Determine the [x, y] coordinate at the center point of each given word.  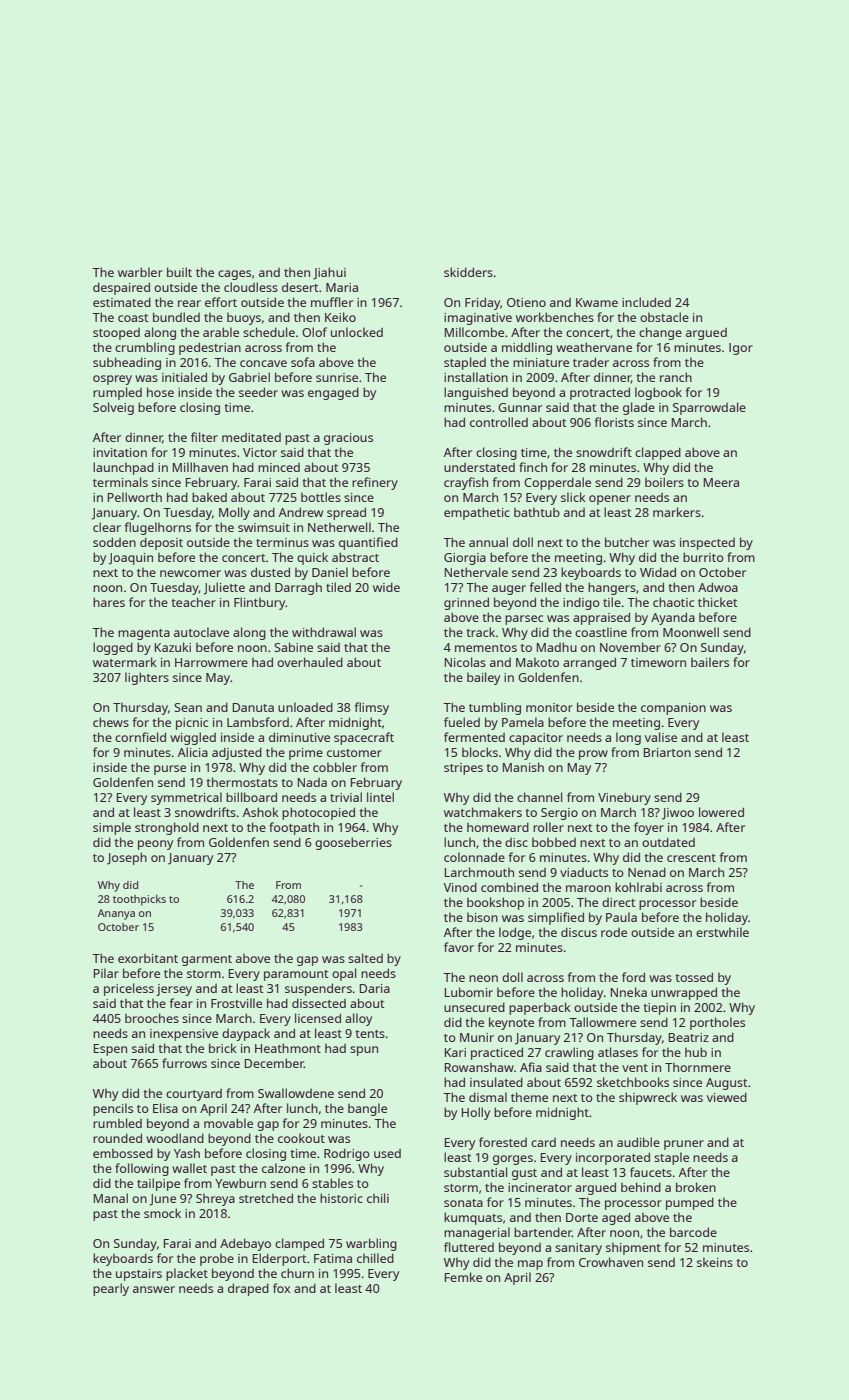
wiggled [193, 738]
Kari [455, 1052]
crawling [569, 1053]
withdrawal [324, 632]
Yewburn [240, 1183]
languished [476, 393]
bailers [710, 662]
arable [221, 332]
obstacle [664, 317]
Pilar [106, 973]
